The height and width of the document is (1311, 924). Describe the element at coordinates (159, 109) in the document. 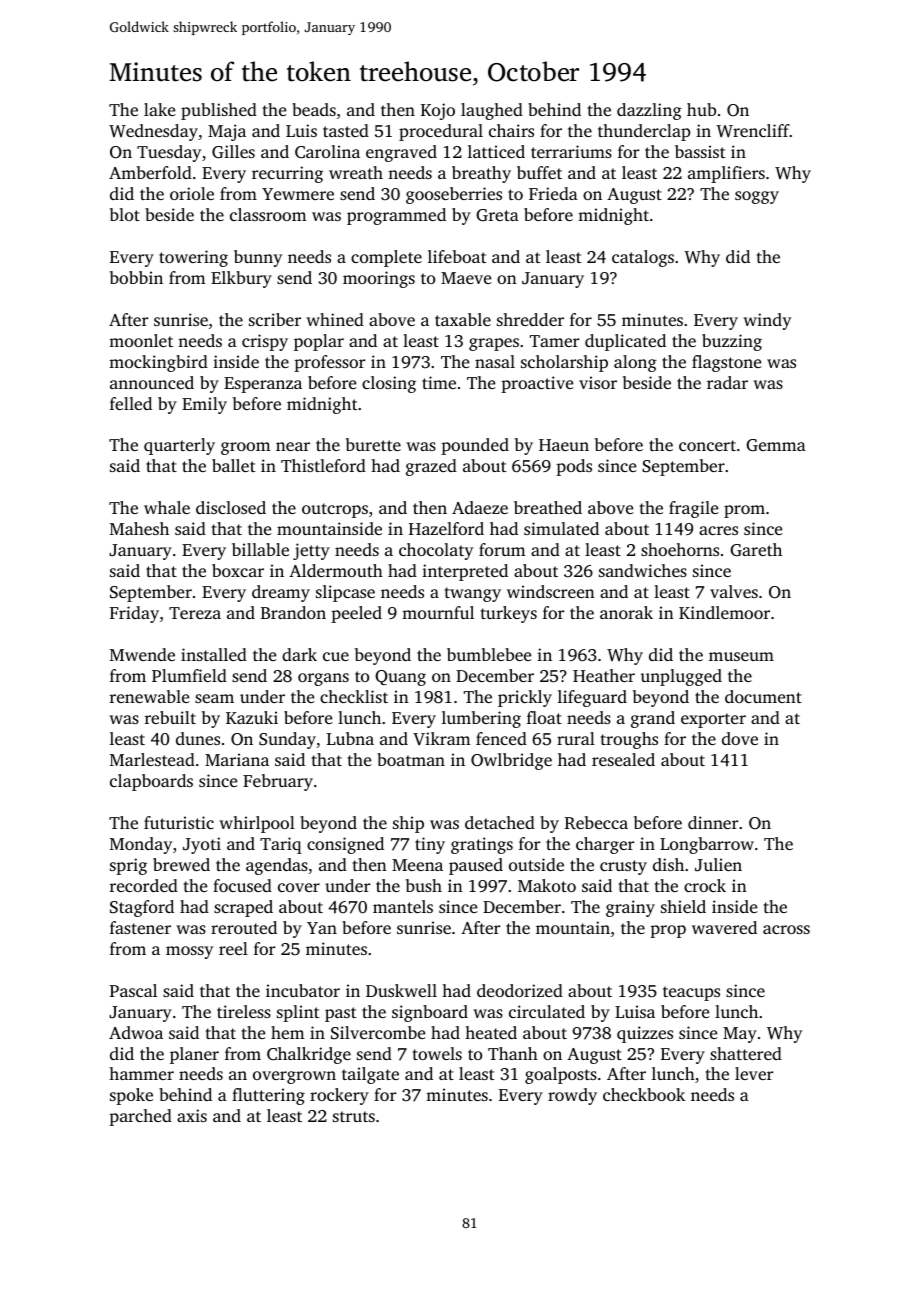

I see `lake` at that location.
